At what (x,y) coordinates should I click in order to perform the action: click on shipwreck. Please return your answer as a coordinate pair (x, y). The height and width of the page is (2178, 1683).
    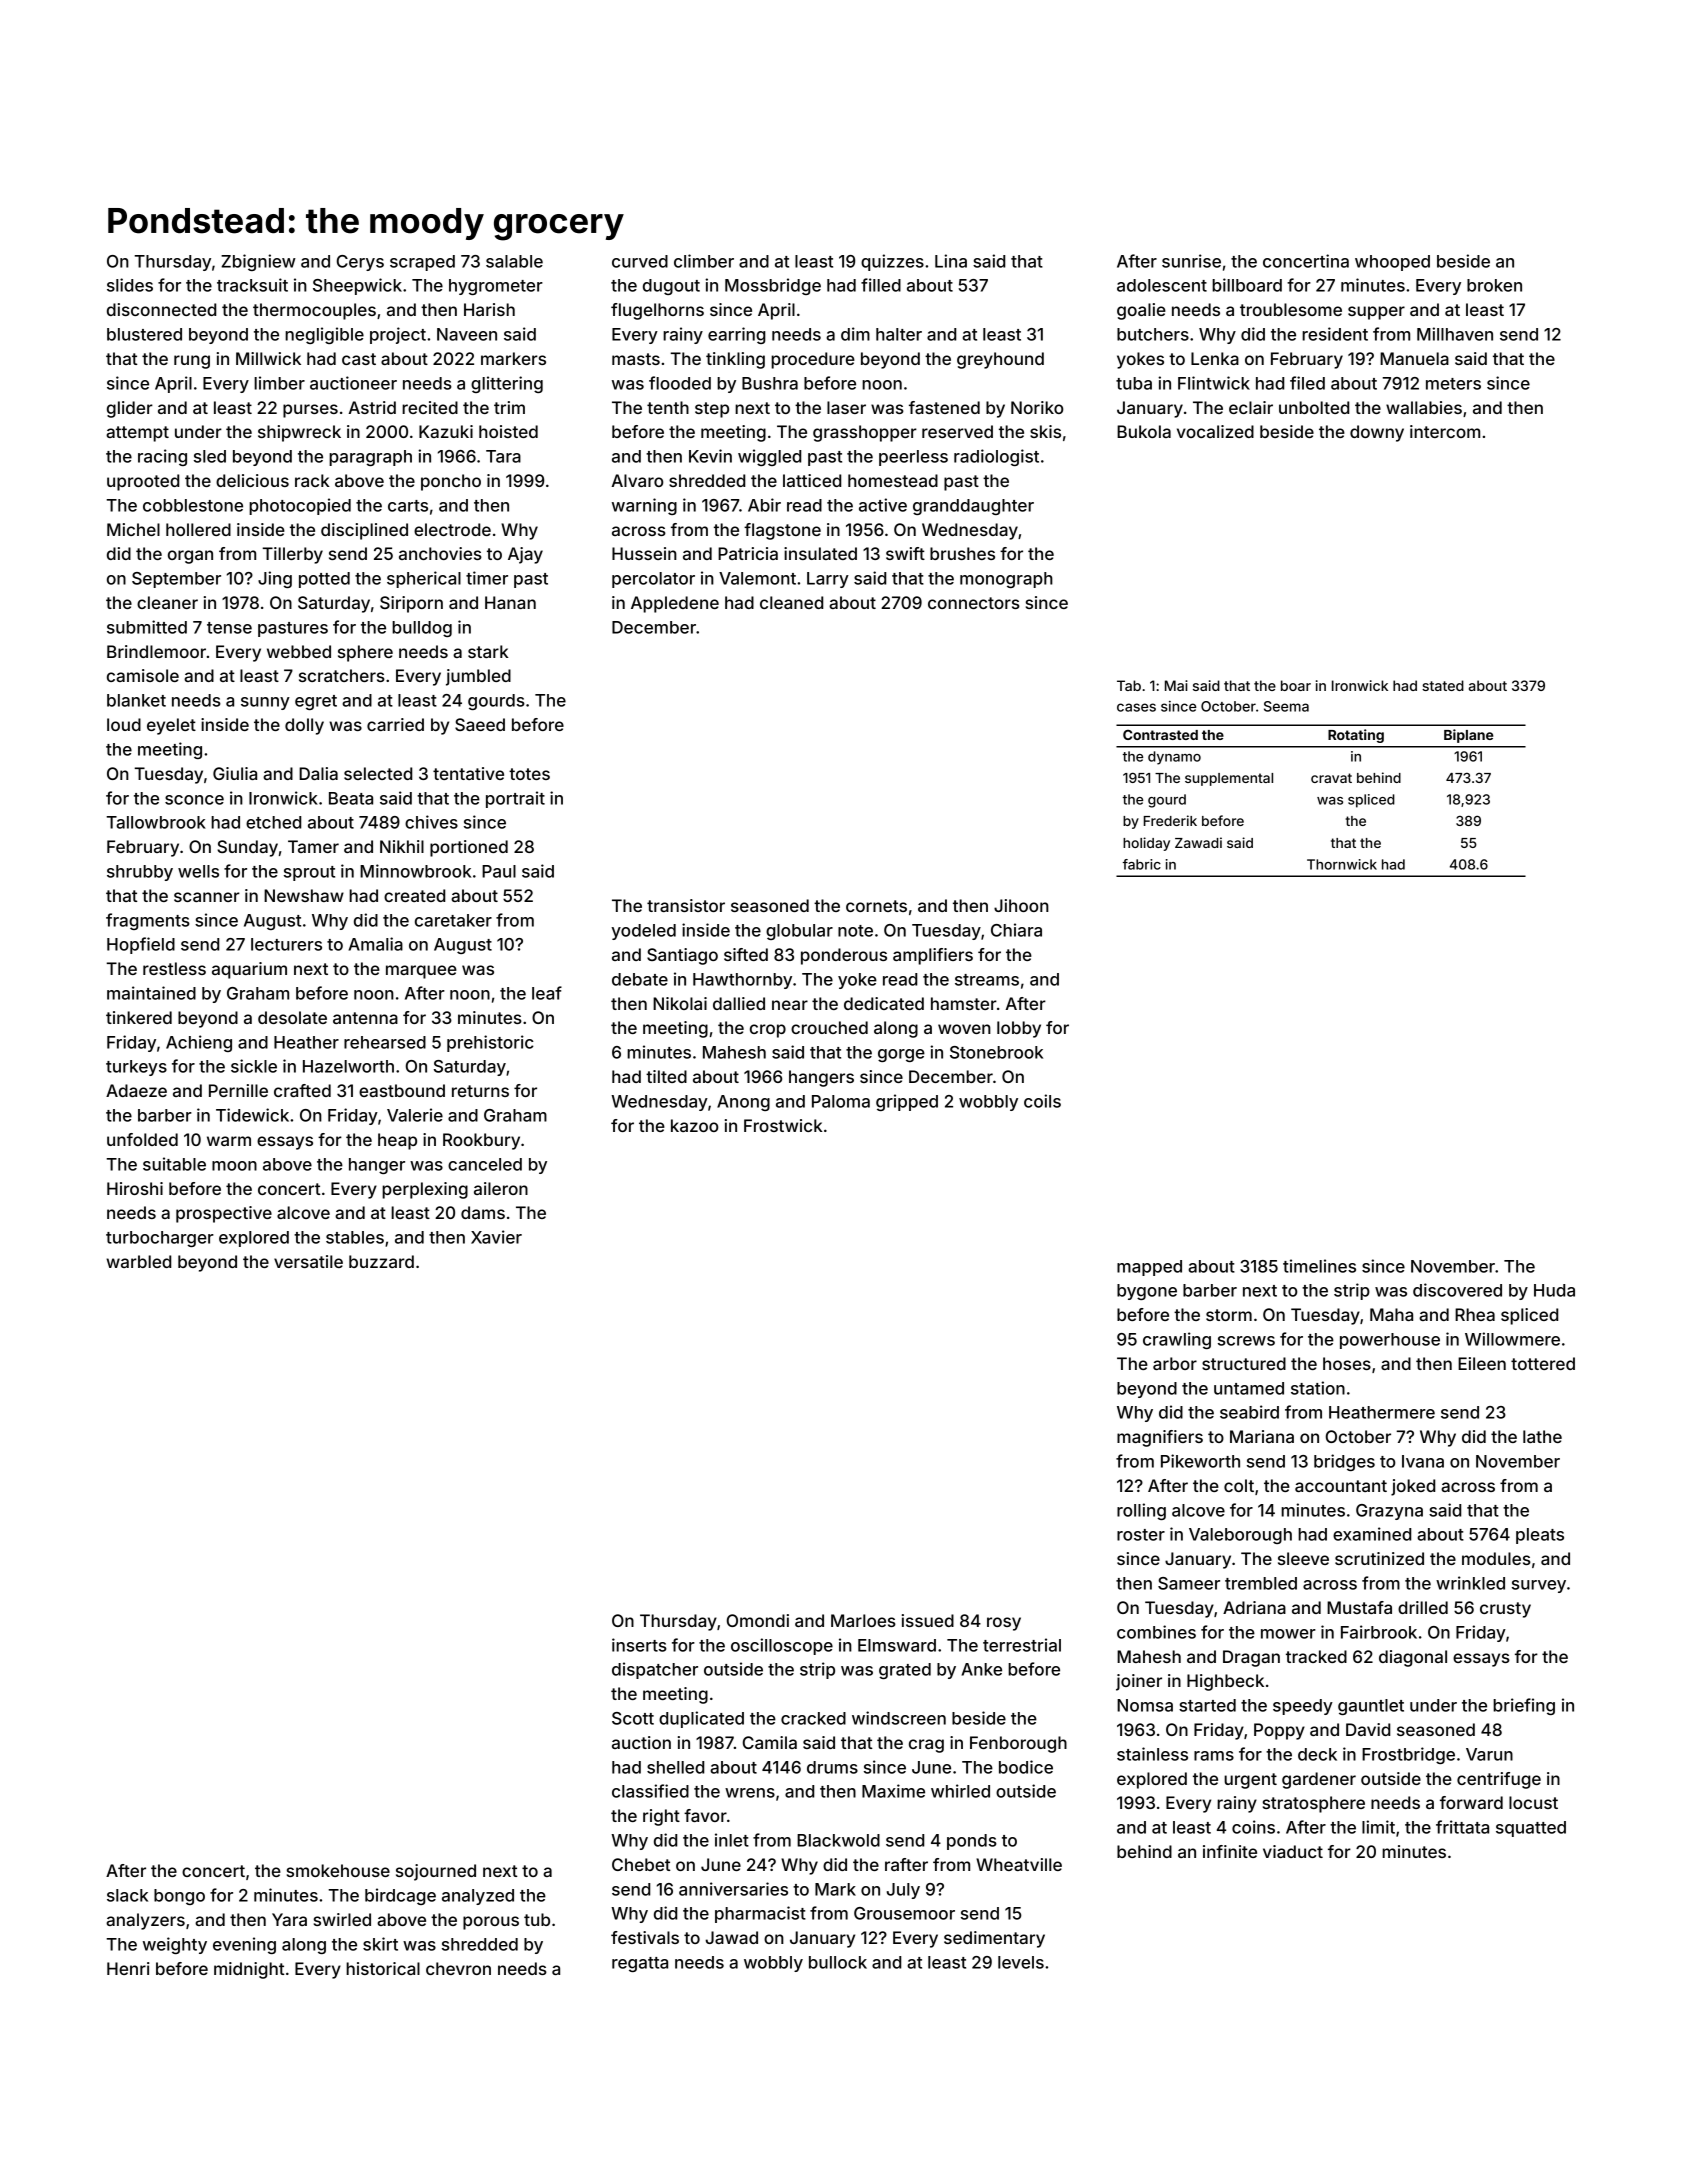
    Looking at the image, I should click on (299, 433).
